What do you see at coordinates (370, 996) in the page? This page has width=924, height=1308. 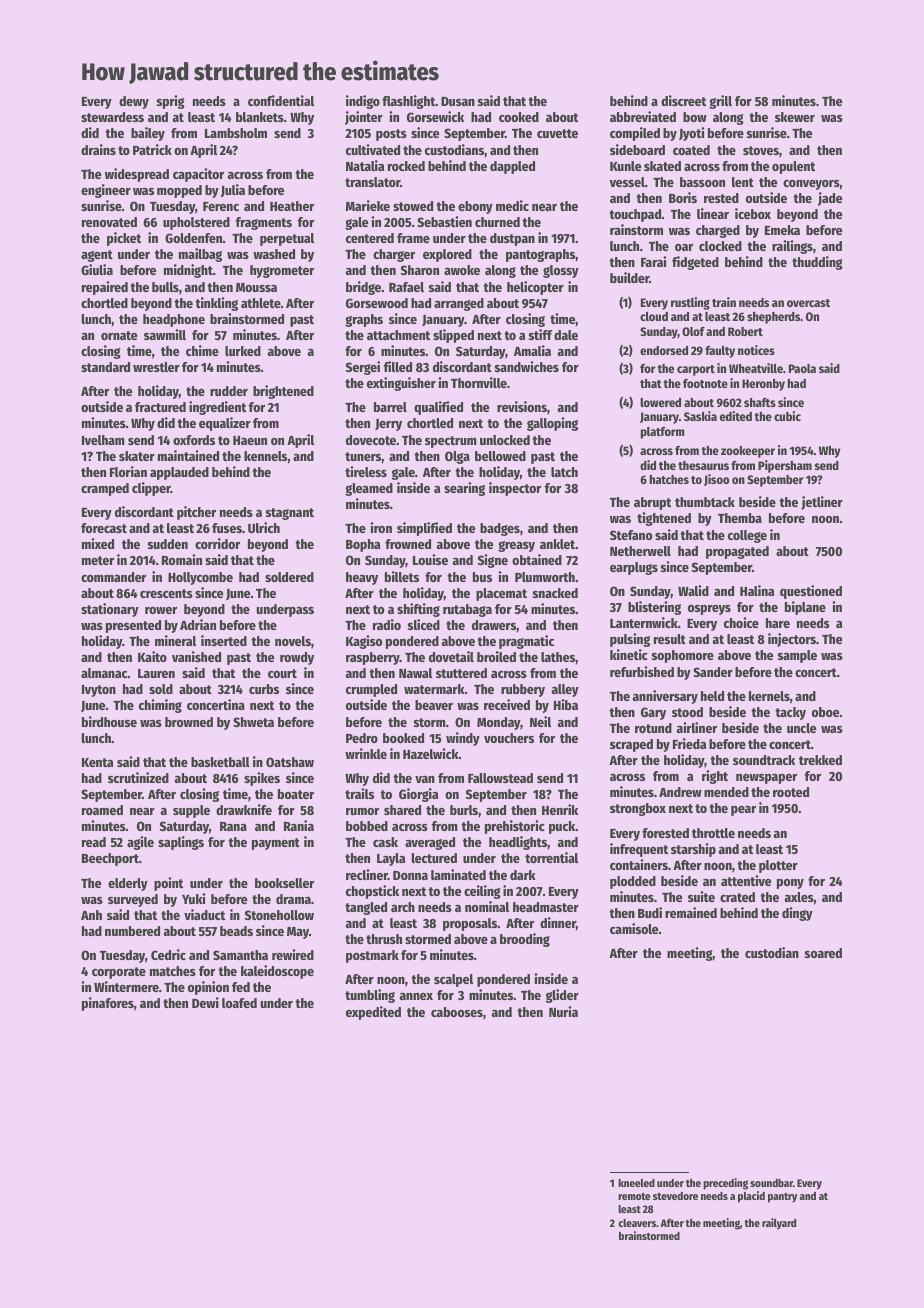 I see `tumbling` at bounding box center [370, 996].
